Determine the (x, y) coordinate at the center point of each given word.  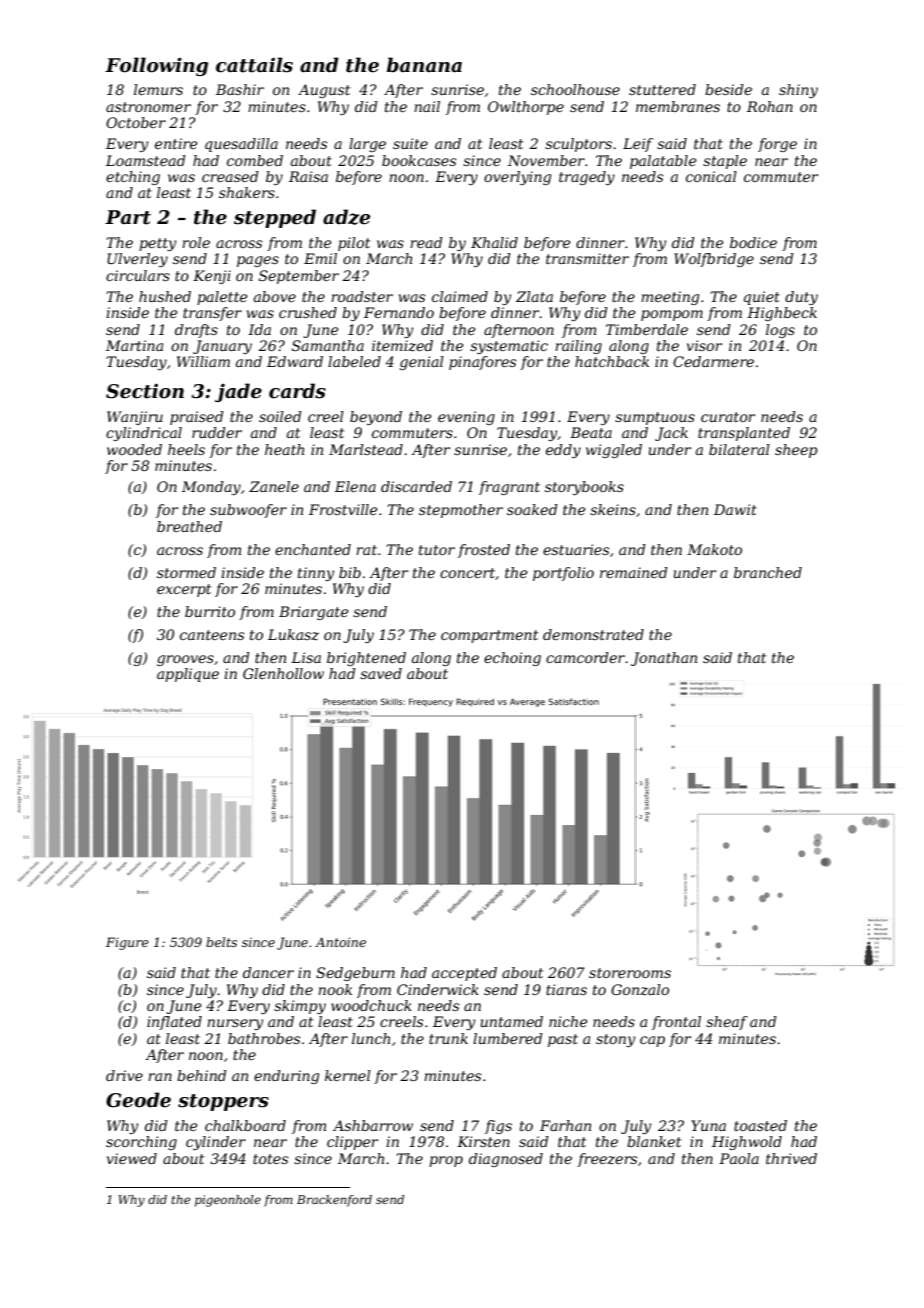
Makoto (714, 549)
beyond (376, 418)
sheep (796, 451)
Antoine (340, 942)
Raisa (308, 176)
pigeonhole (228, 1201)
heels (186, 449)
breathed (189, 526)
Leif (638, 145)
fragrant (509, 488)
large (367, 145)
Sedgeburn (355, 974)
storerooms (630, 973)
